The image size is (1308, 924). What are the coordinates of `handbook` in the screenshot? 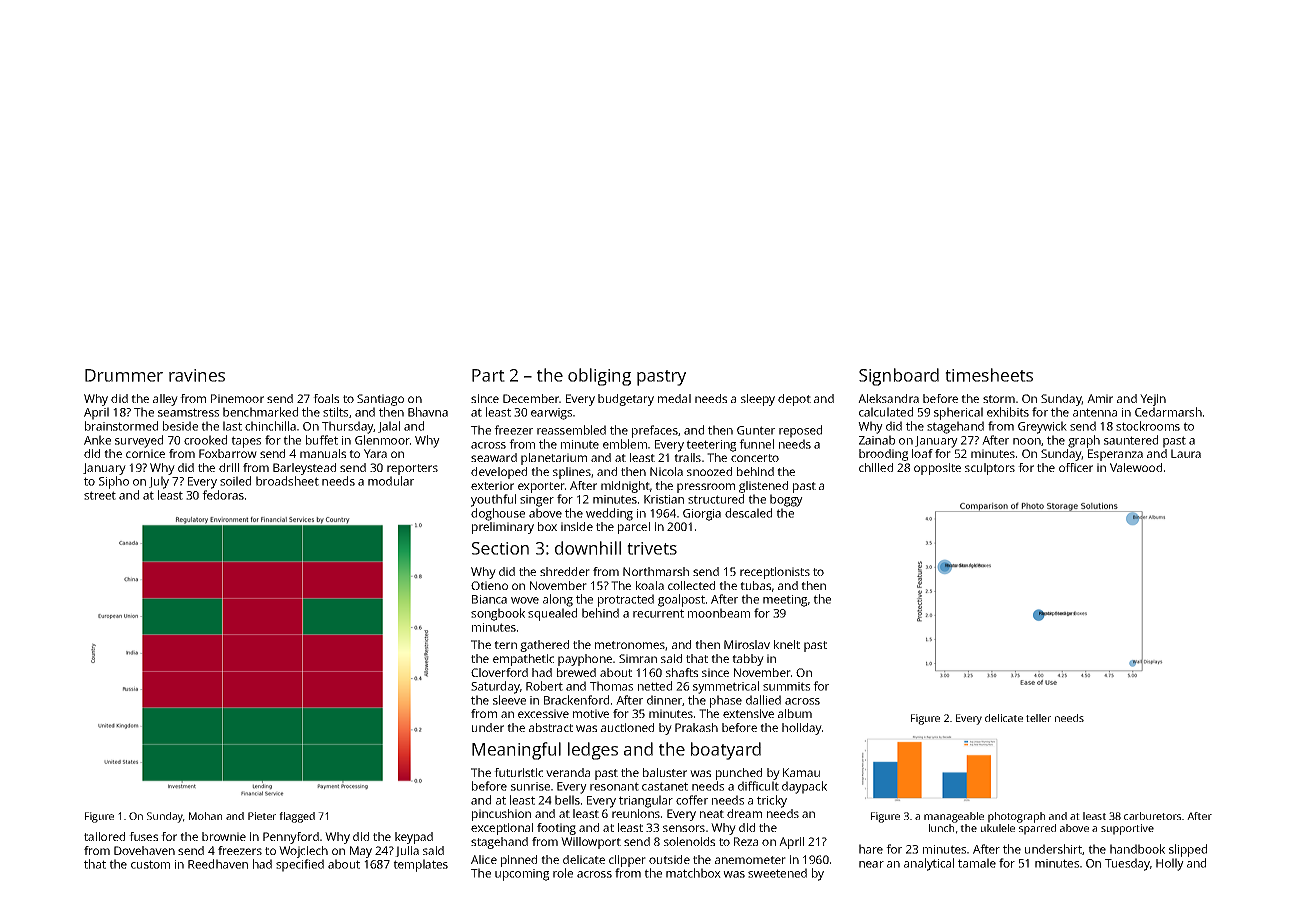 It's located at (1137, 849).
